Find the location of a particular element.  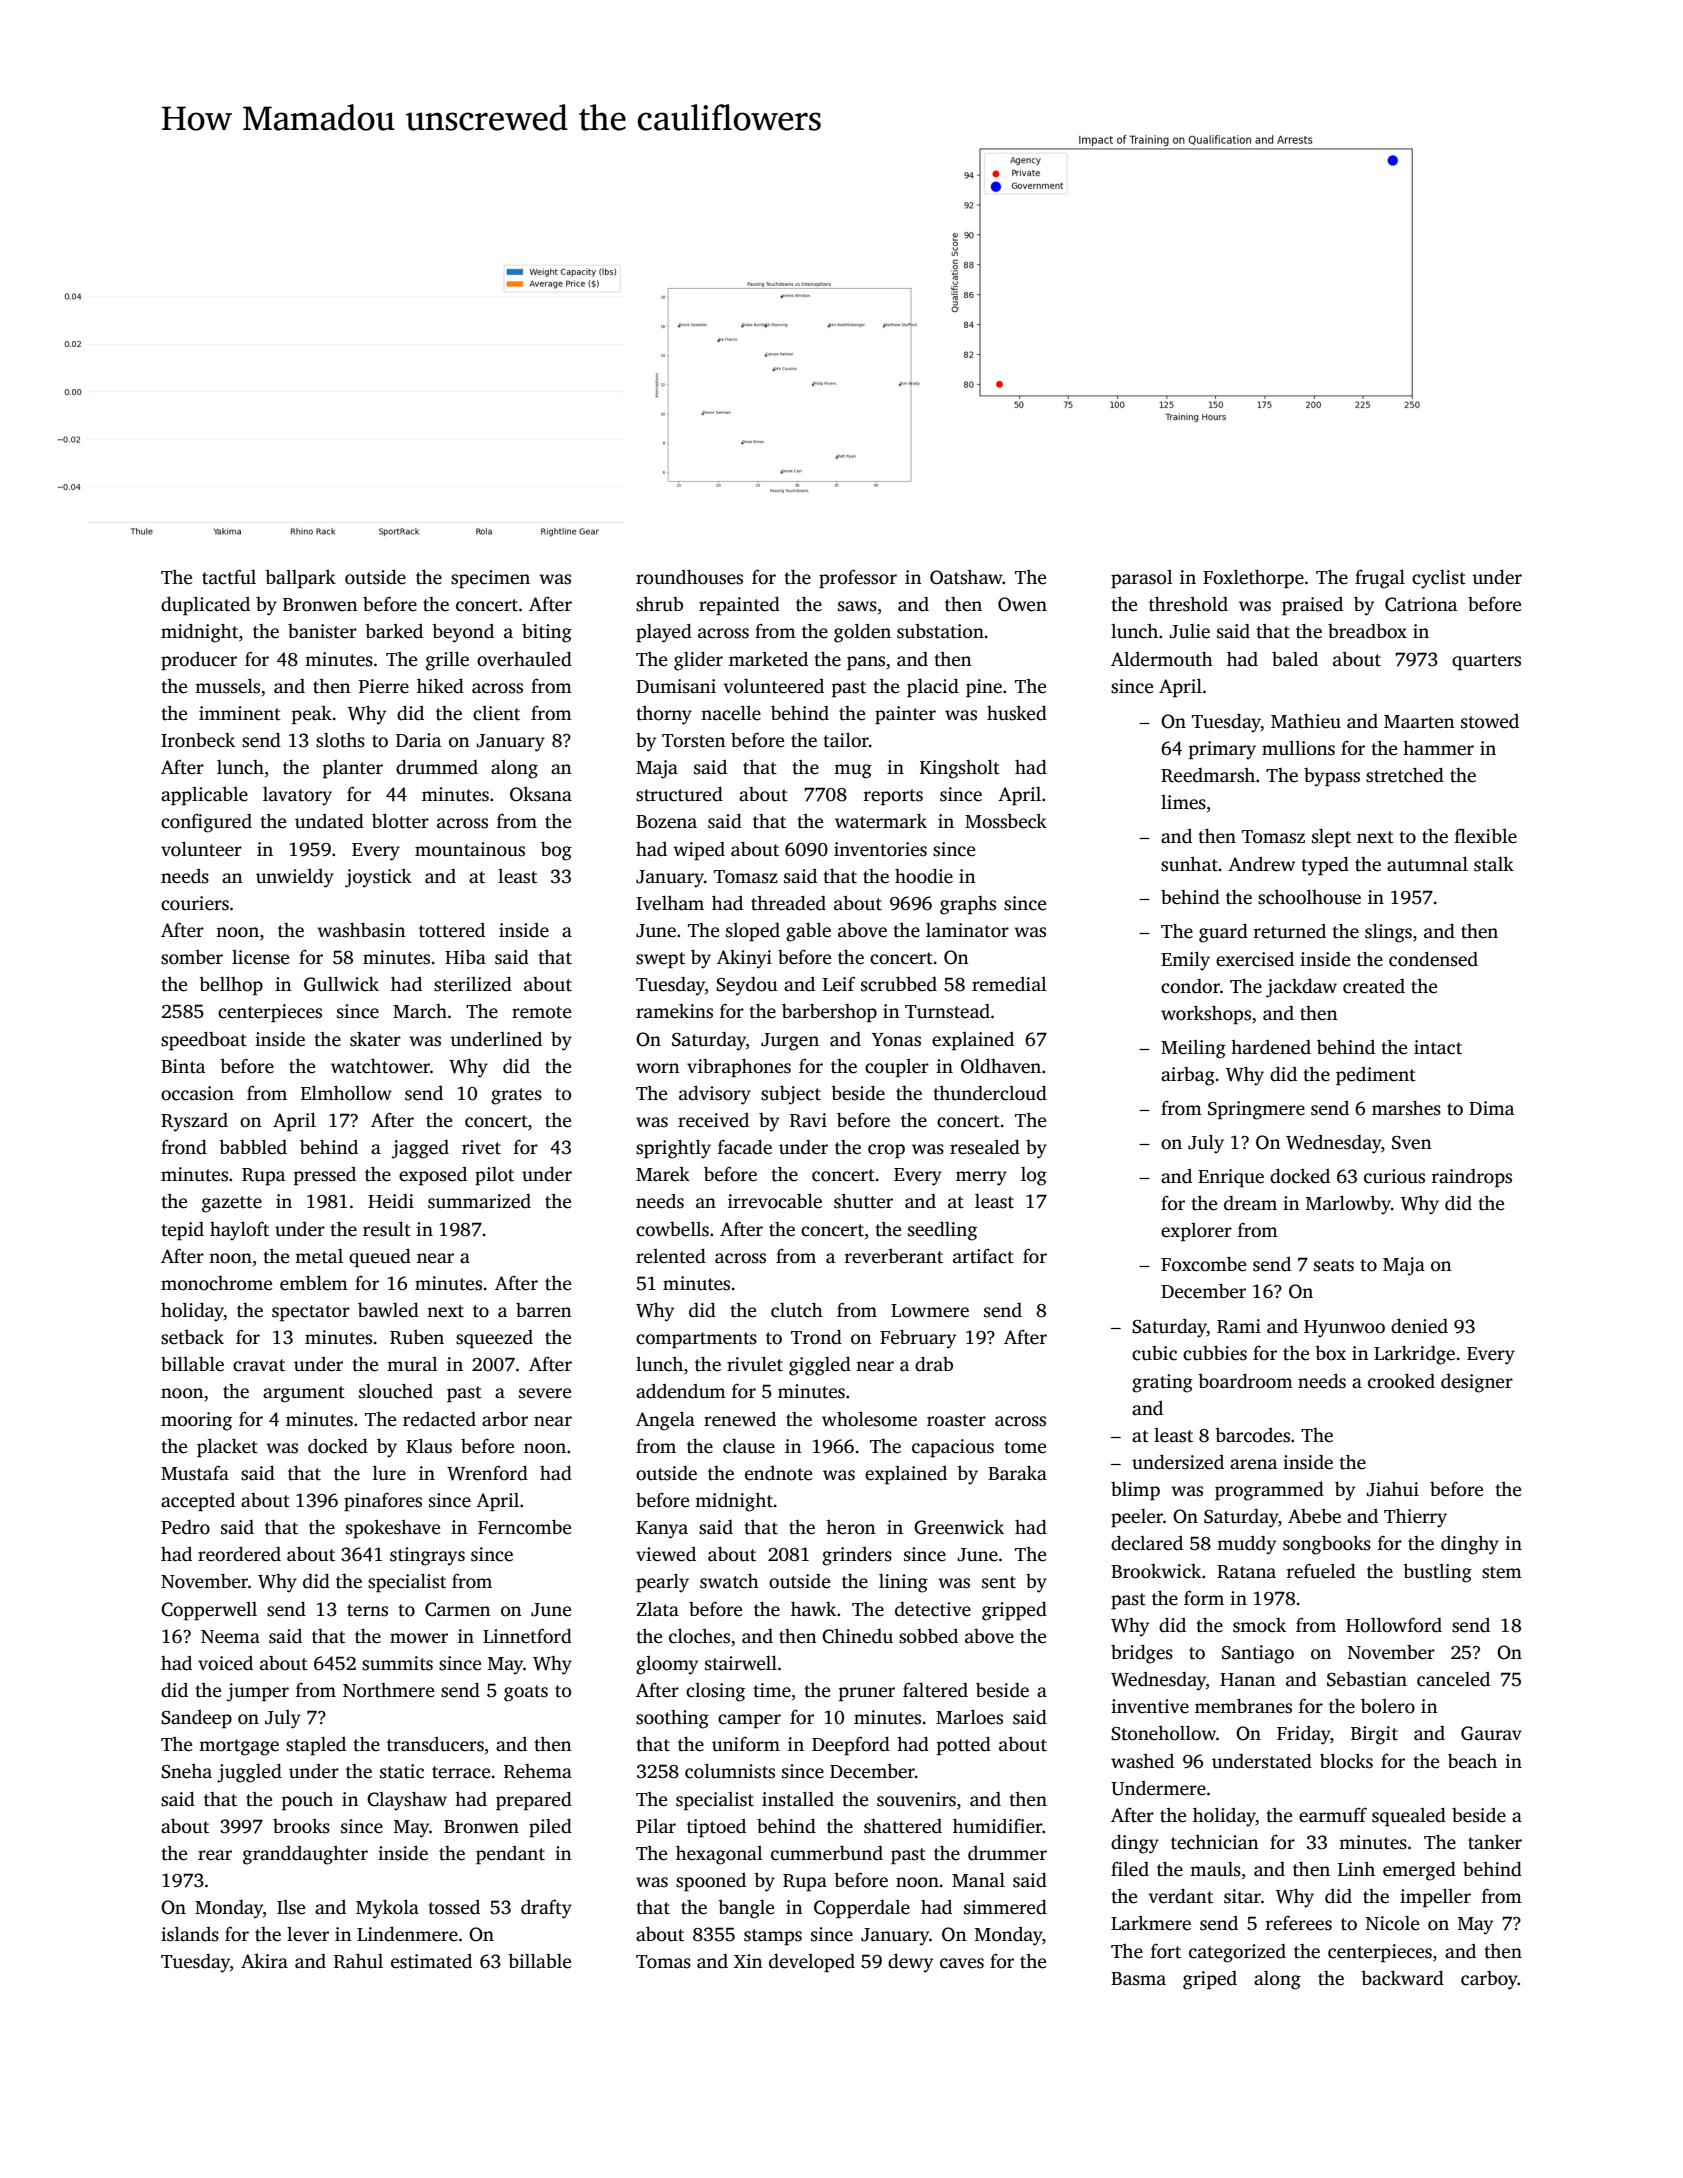

carboy is located at coordinates (1489, 1980).
